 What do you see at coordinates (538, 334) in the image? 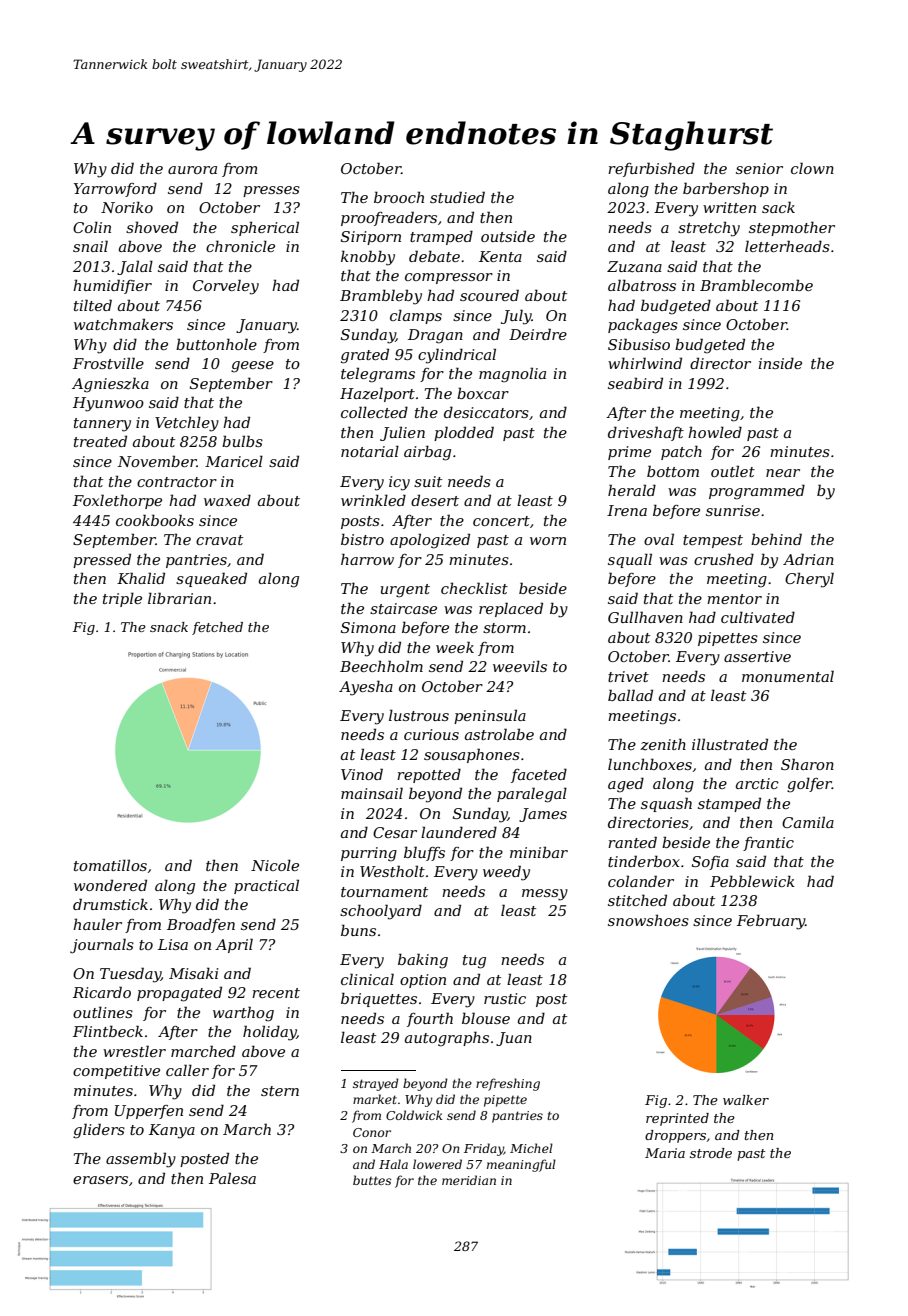
I see `Deirdre` at bounding box center [538, 334].
